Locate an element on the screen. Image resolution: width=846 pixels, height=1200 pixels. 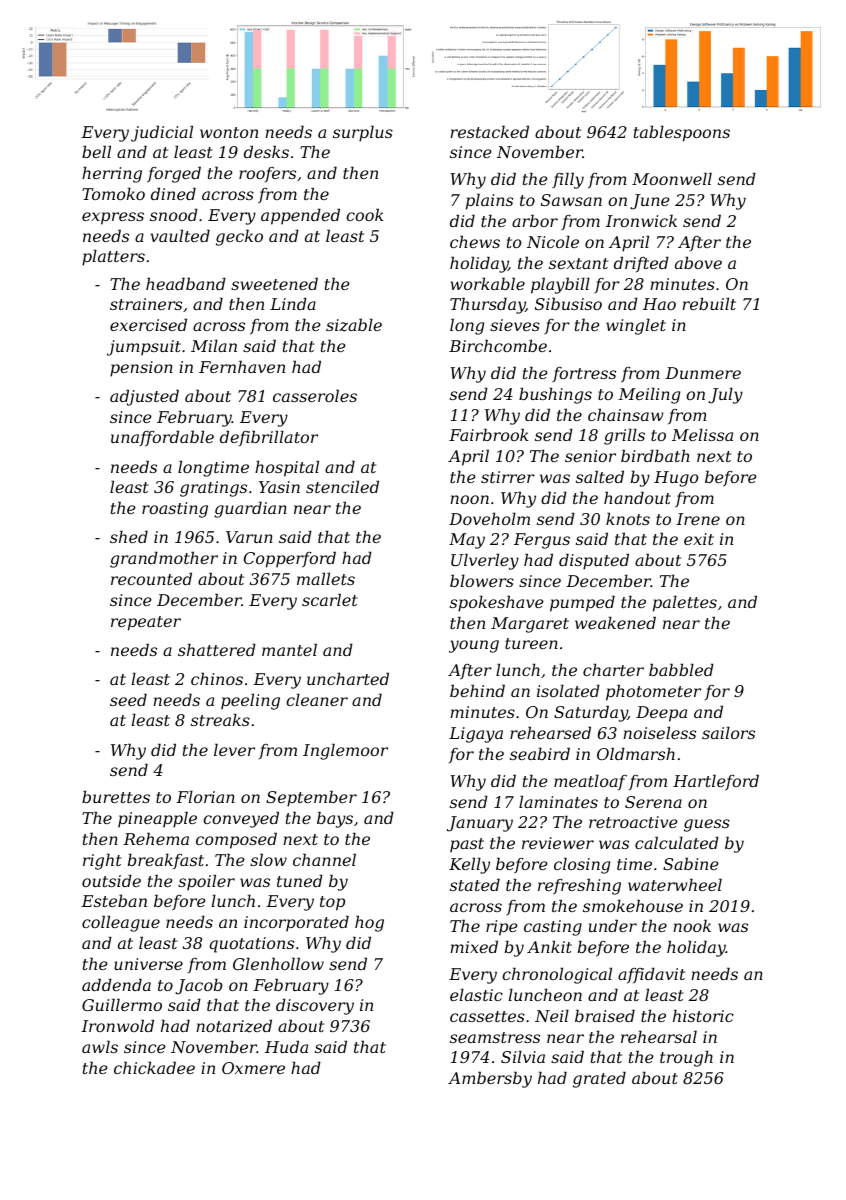
trough is located at coordinates (686, 1058).
